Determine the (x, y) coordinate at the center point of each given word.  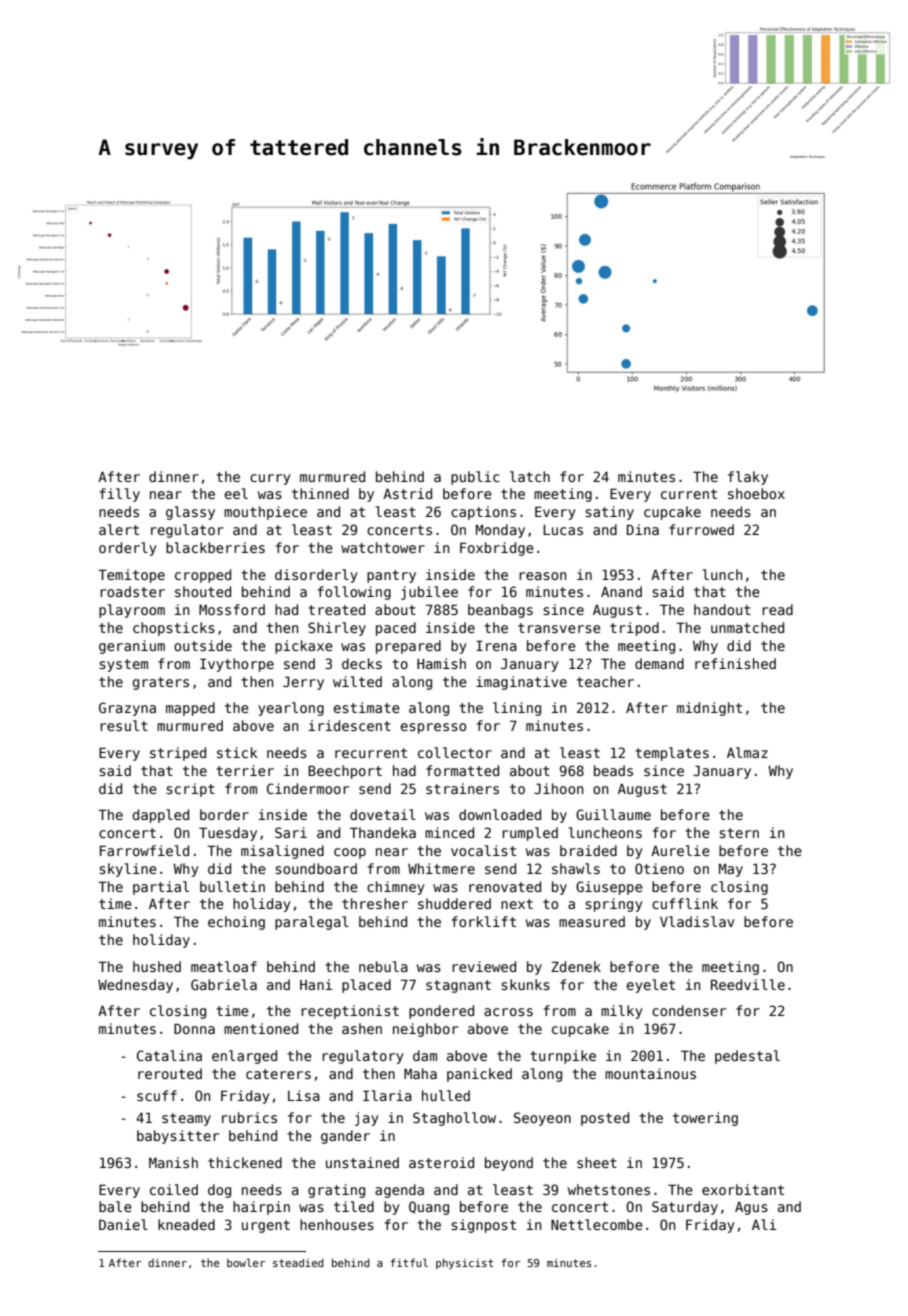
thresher (375, 903)
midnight (709, 709)
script (190, 790)
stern (739, 833)
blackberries (215, 547)
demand (659, 663)
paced (396, 629)
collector (455, 752)
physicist (464, 1263)
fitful (409, 1262)
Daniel (123, 1224)
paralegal (312, 923)
